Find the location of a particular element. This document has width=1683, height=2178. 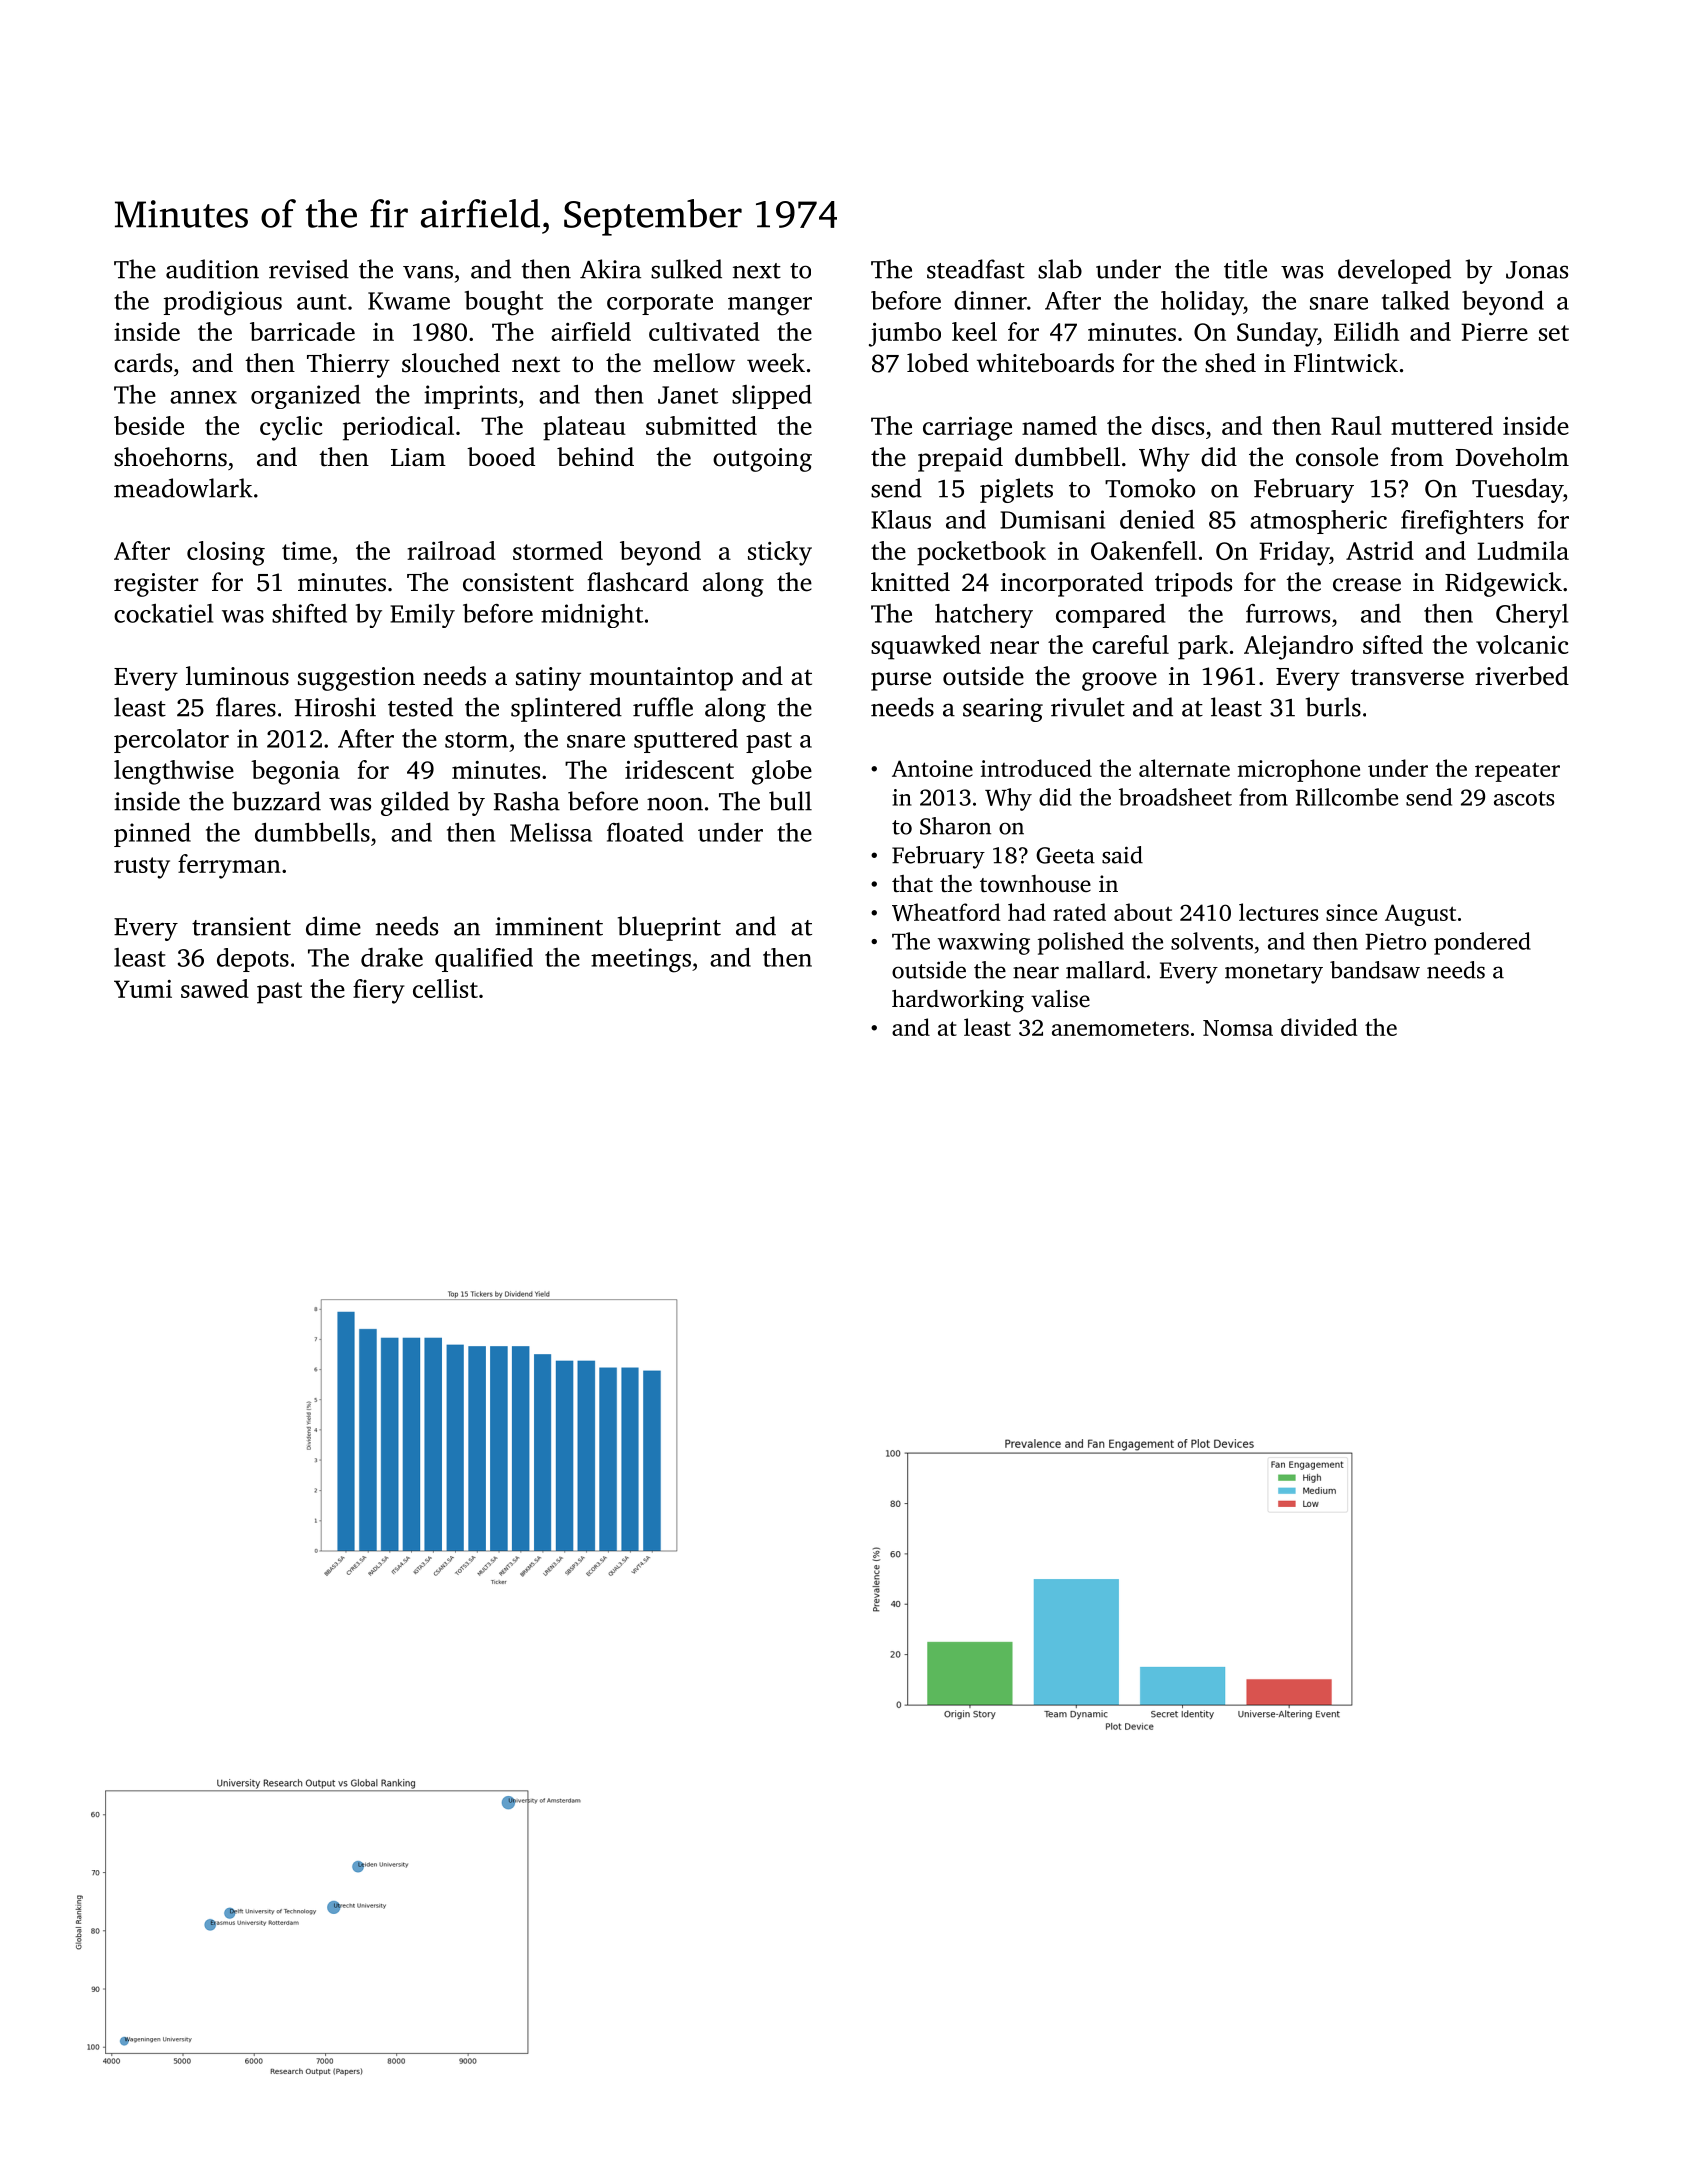

divided is located at coordinates (1319, 1027).
